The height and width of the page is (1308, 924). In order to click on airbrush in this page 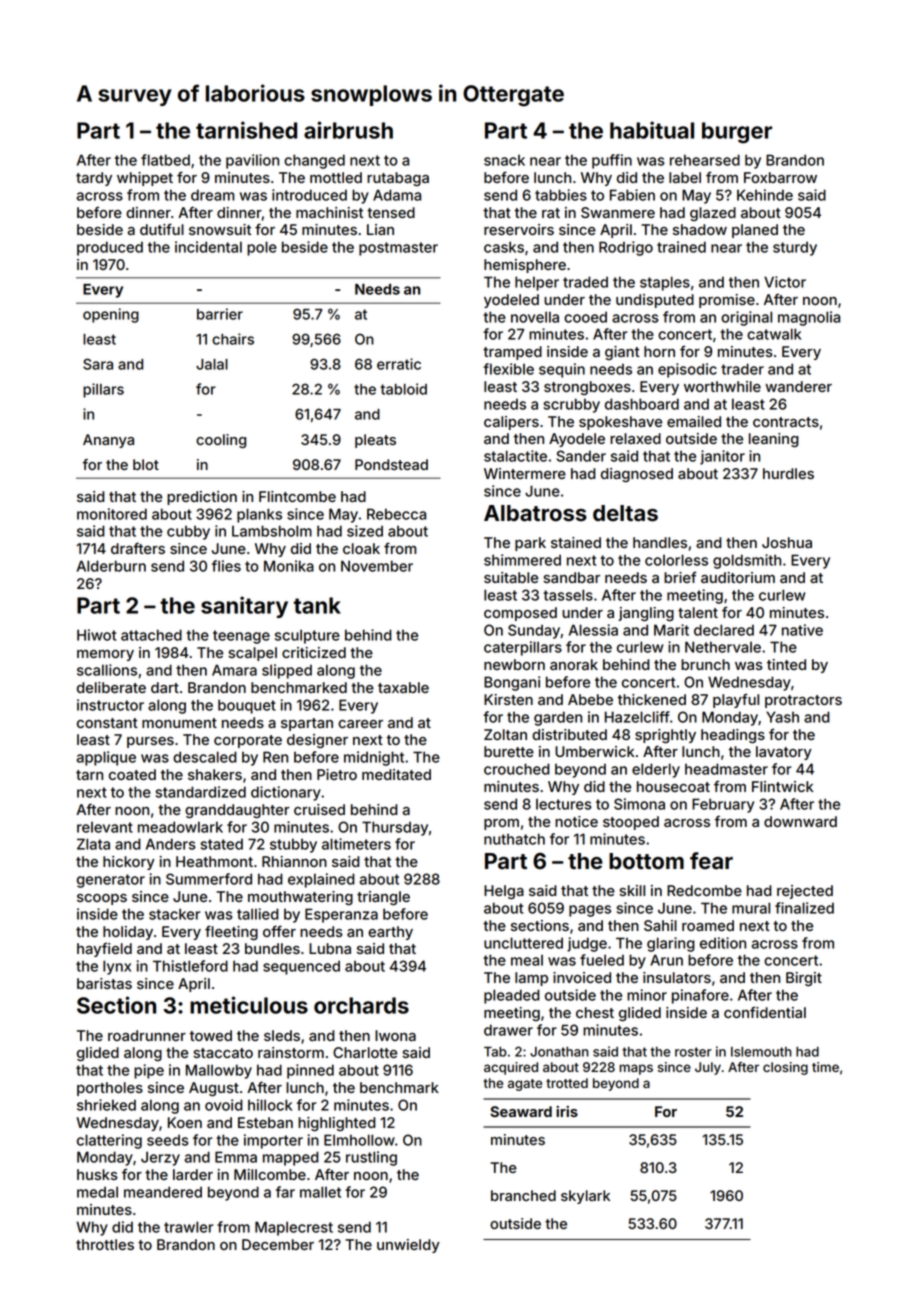, I will do `click(348, 130)`.
